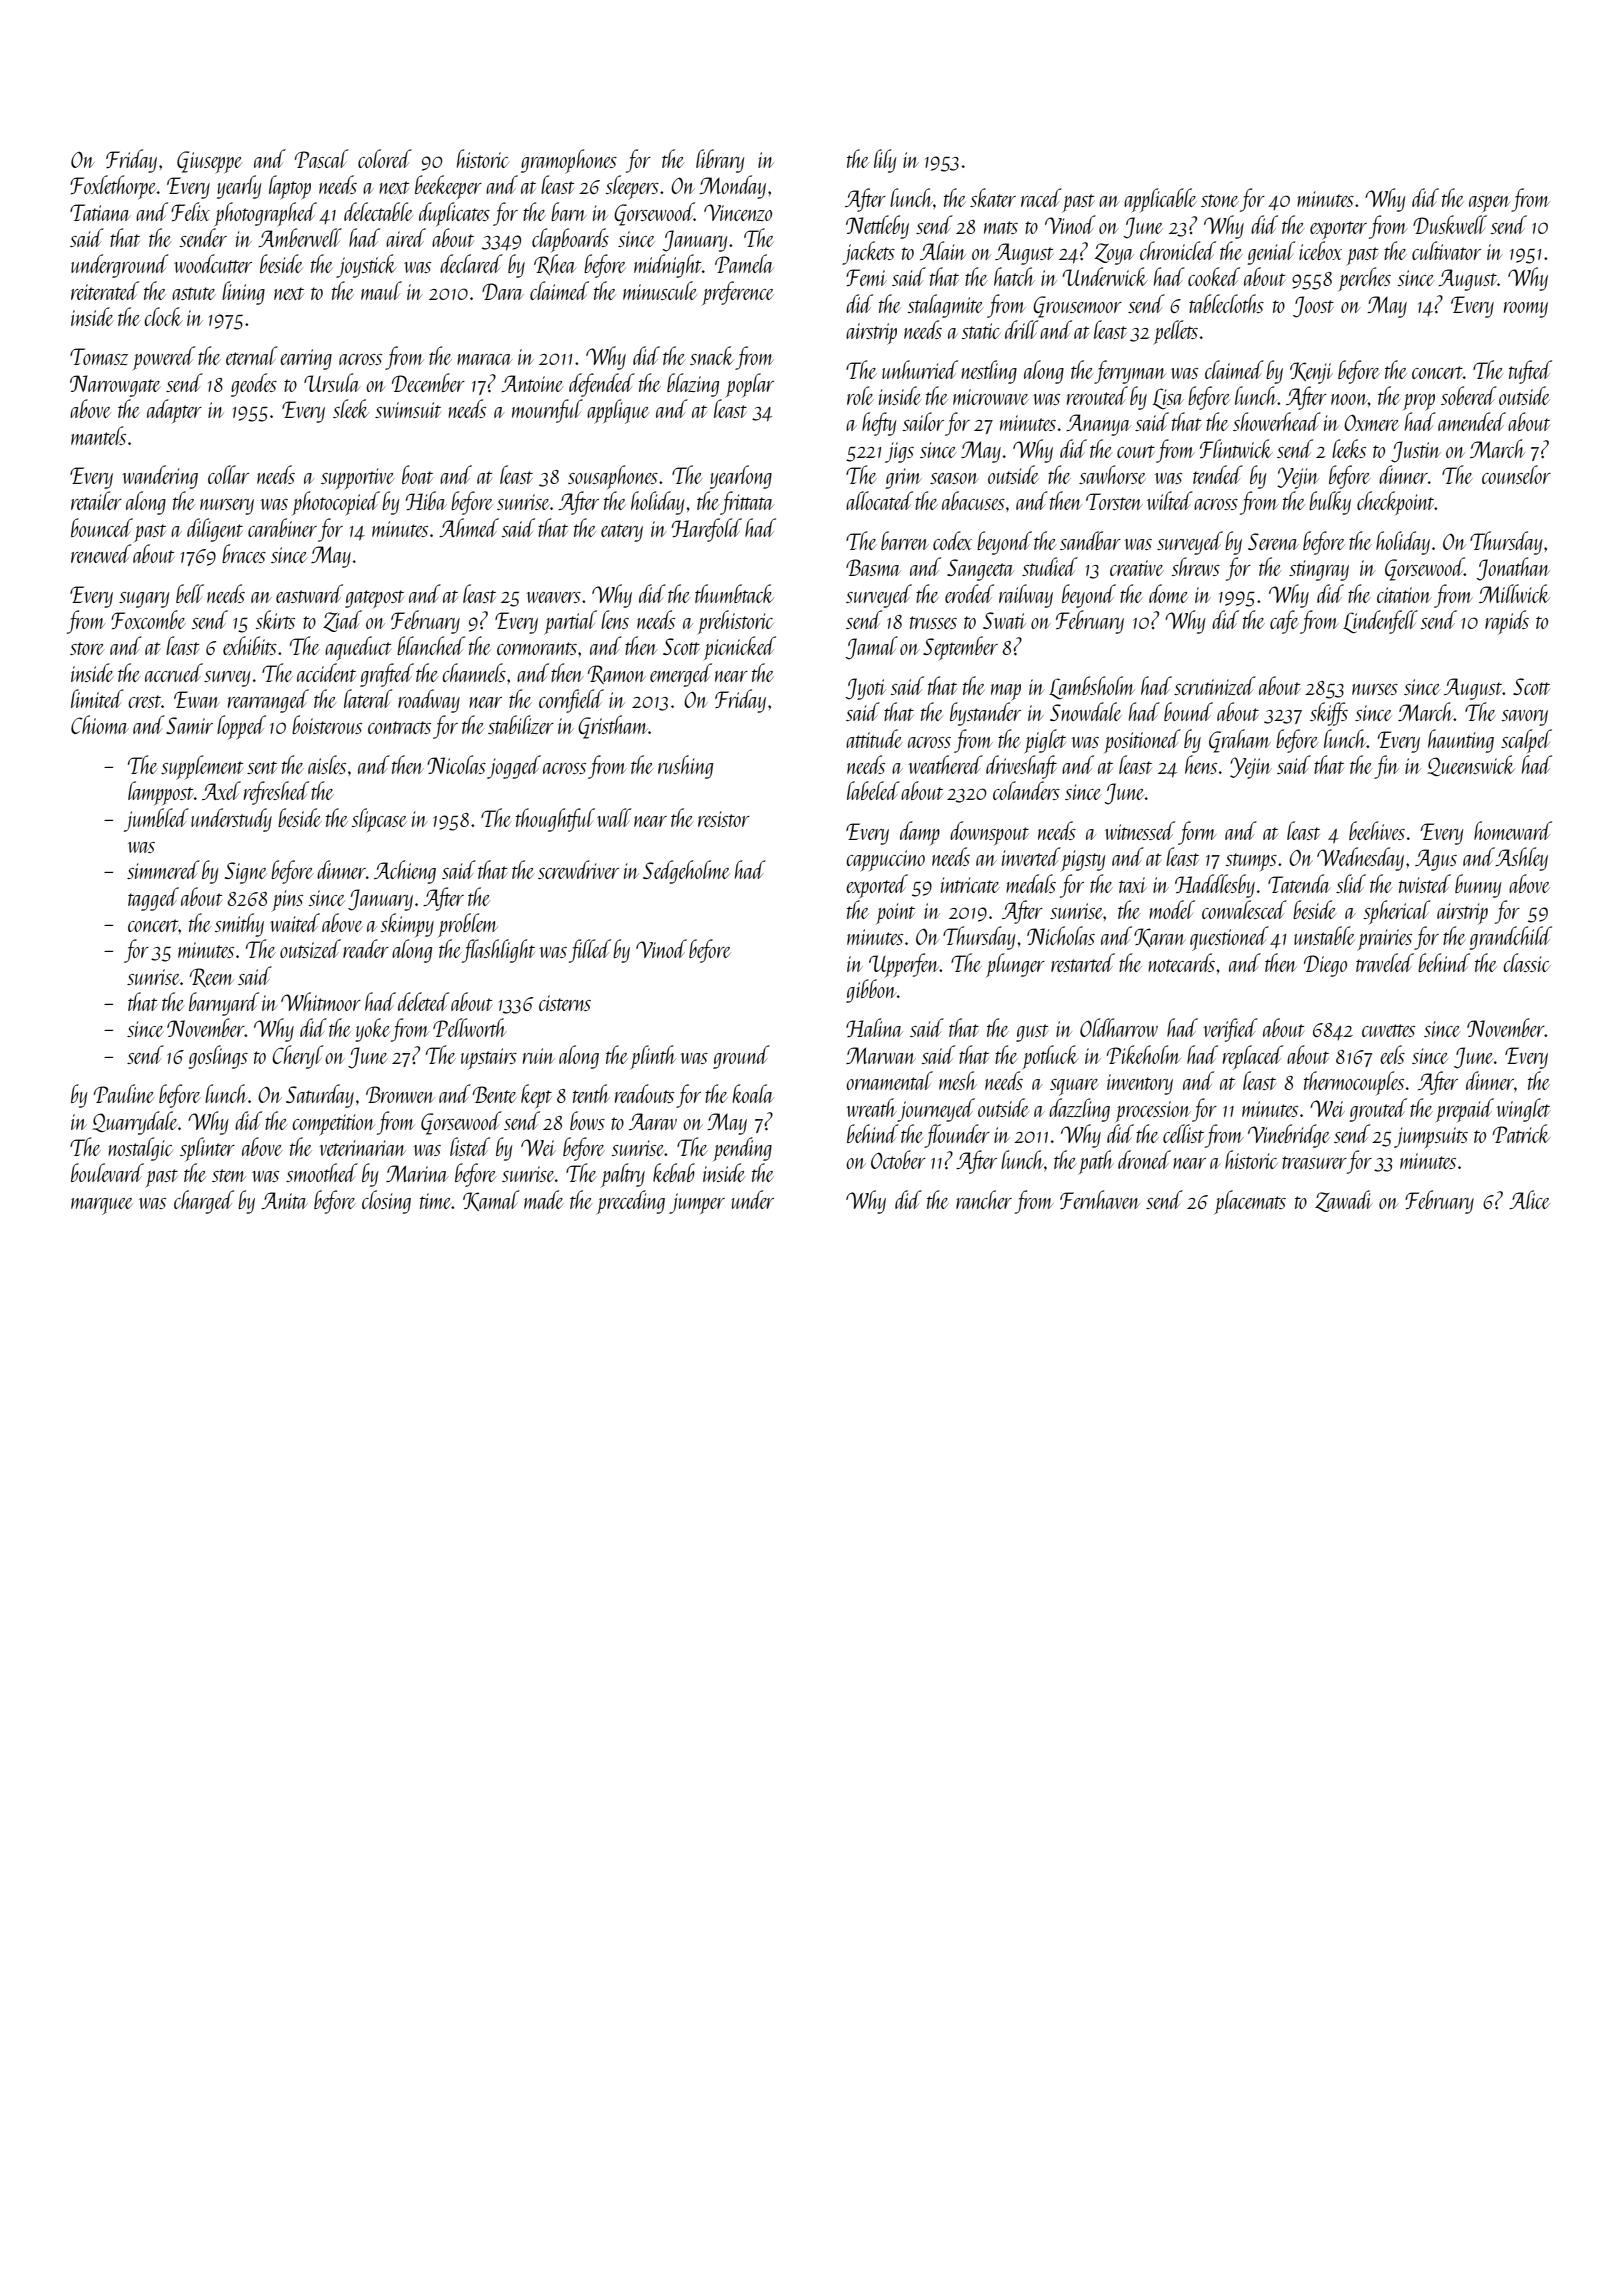 The image size is (1620, 2292). What do you see at coordinates (885, 161) in the document?
I see `lily` at bounding box center [885, 161].
